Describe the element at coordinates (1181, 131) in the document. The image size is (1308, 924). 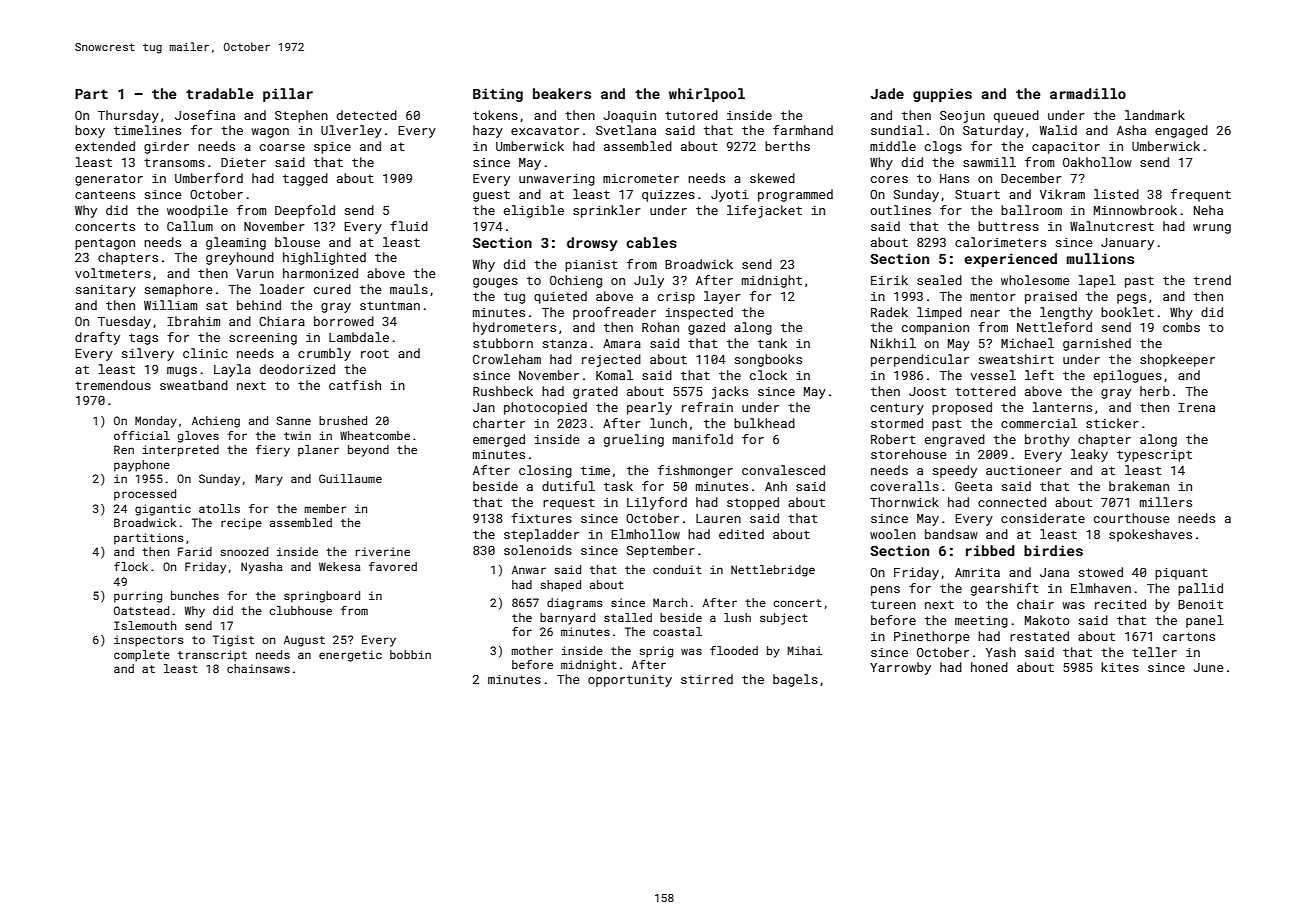
I see `engaged` at that location.
